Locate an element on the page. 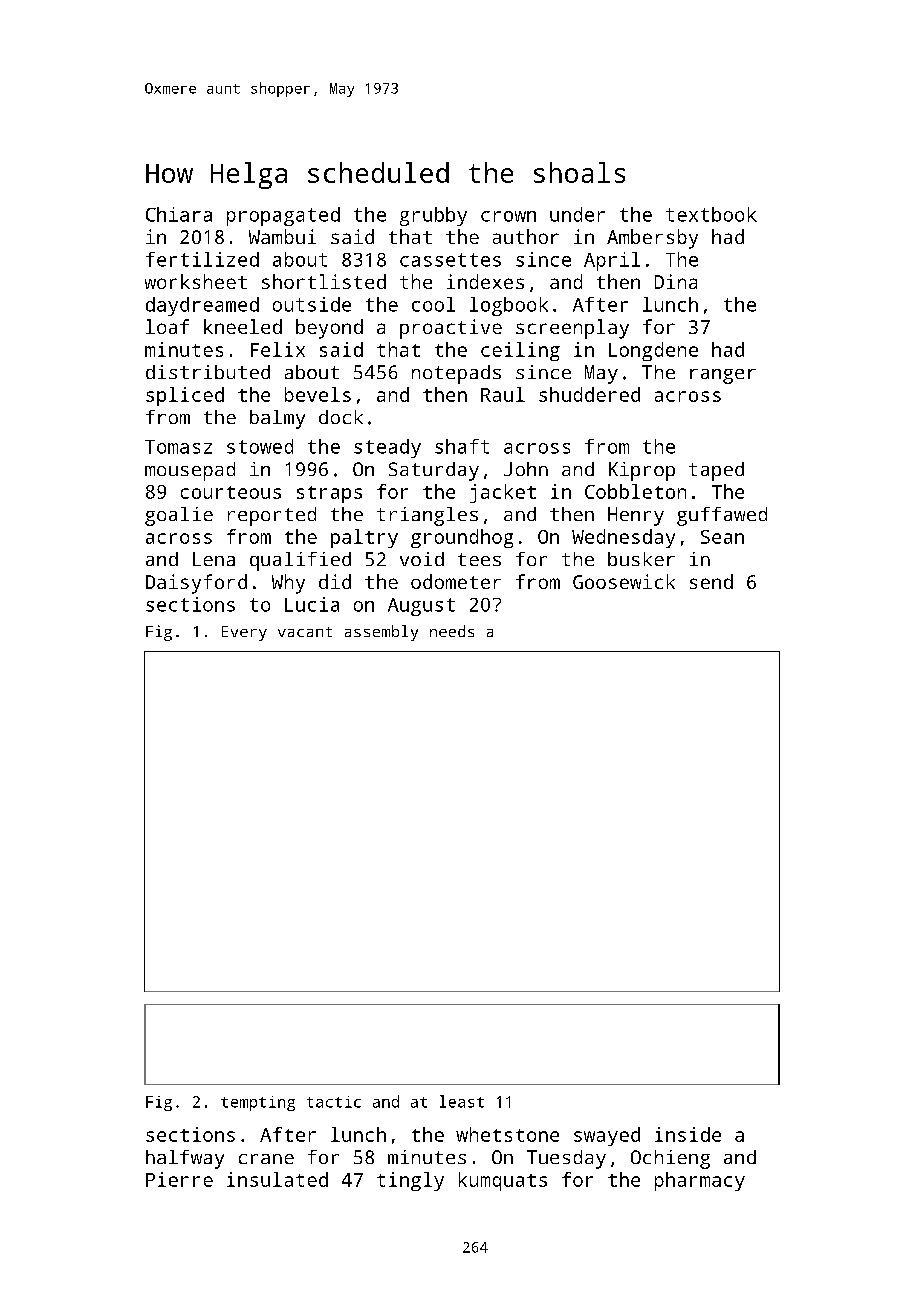 Image resolution: width=924 pixels, height=1311 pixels. ranger is located at coordinates (723, 376).
